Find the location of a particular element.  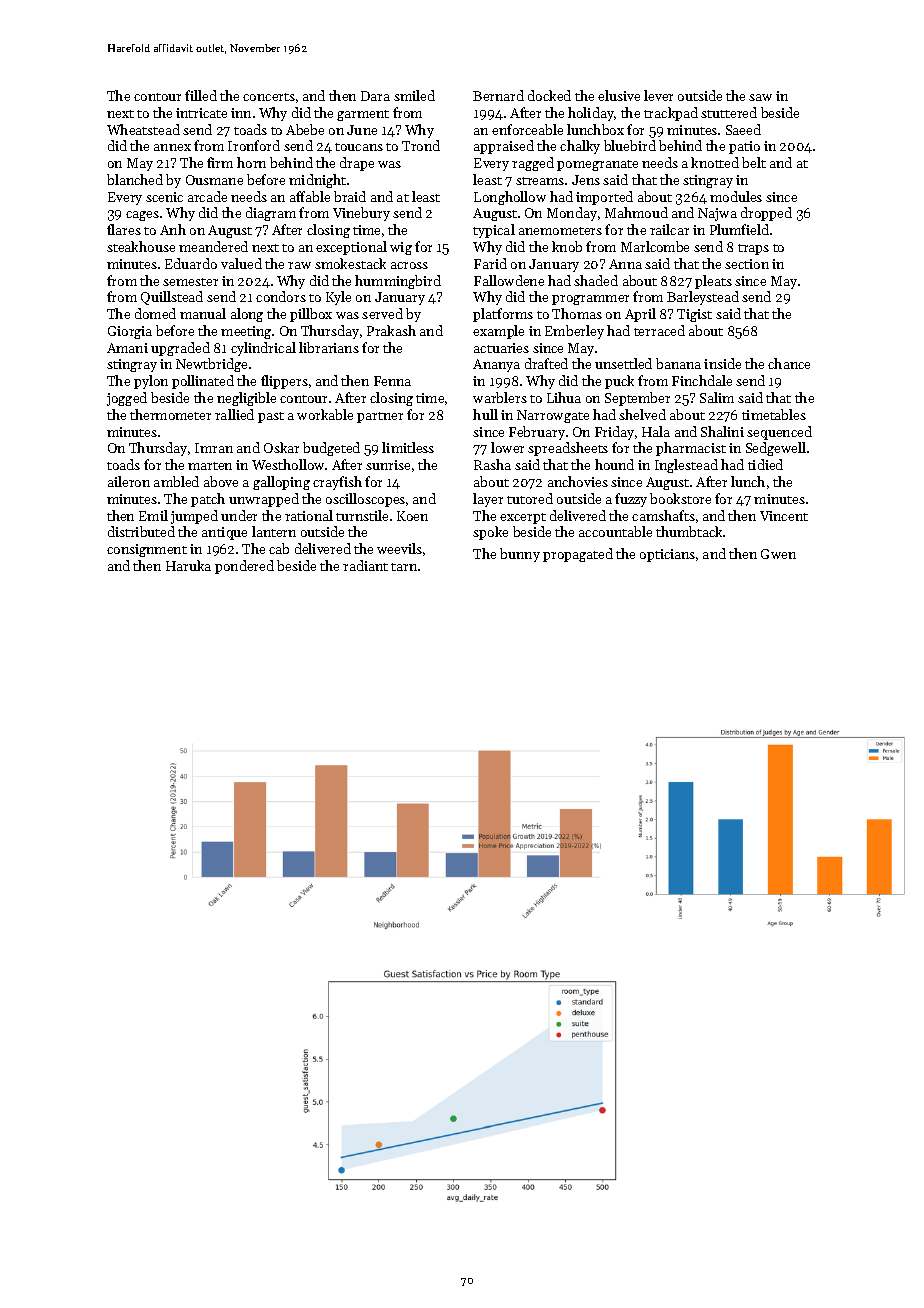

propagated is located at coordinates (578, 555).
